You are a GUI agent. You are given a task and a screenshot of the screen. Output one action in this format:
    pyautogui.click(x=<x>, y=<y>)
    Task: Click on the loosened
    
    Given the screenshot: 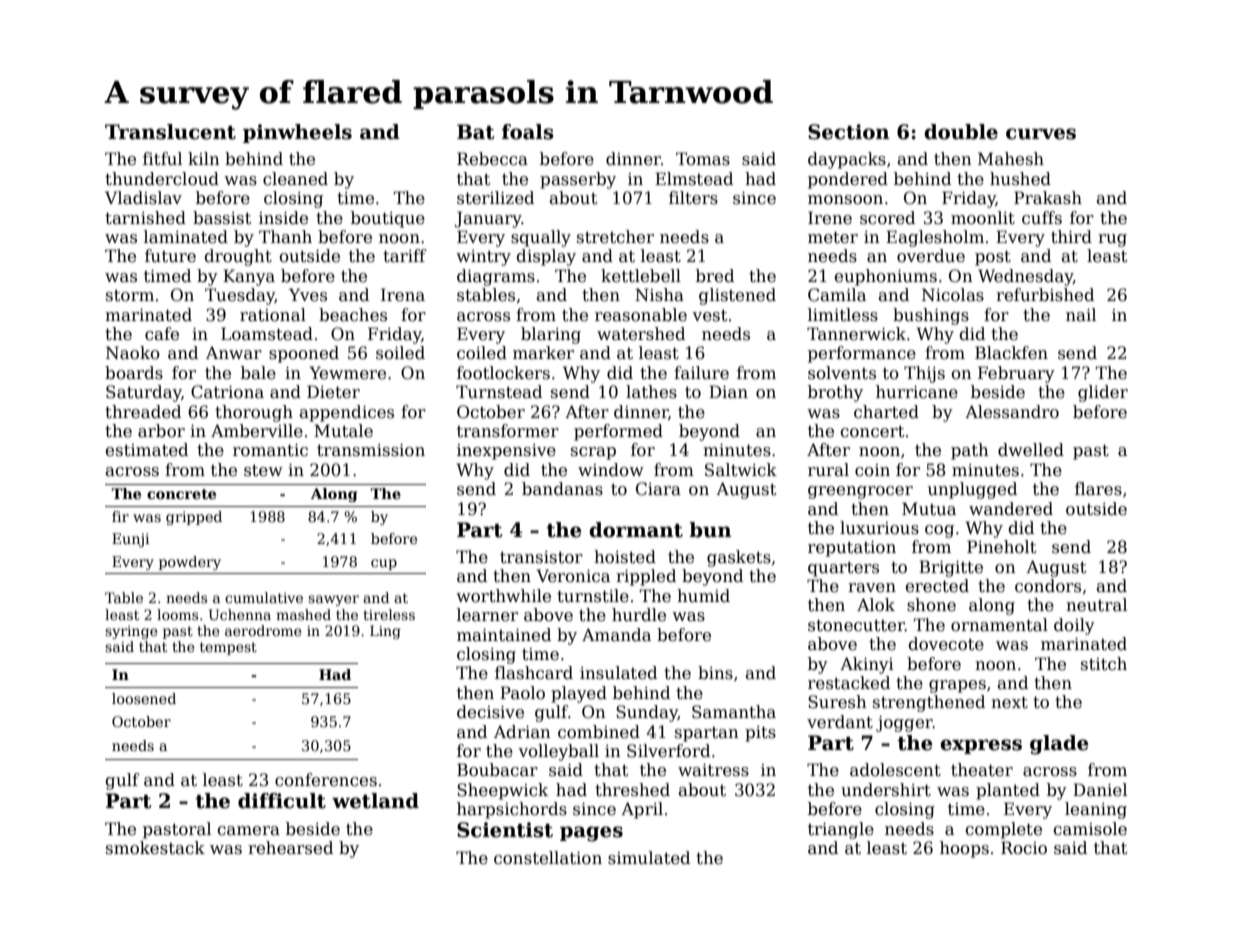 What is the action you would take?
    pyautogui.click(x=144, y=698)
